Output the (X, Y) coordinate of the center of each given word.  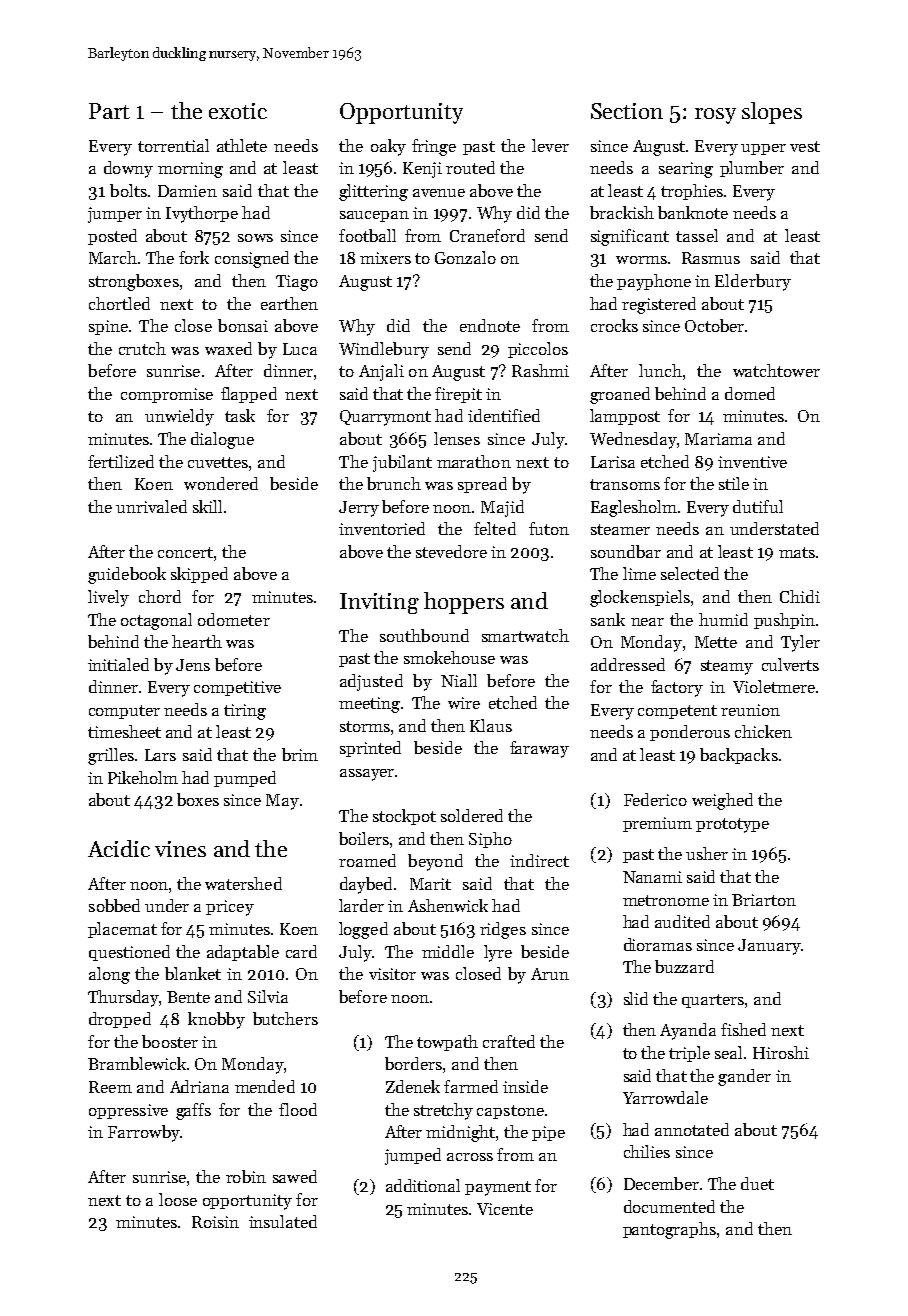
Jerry (359, 509)
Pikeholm (143, 777)
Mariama (718, 439)
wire (464, 703)
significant (630, 237)
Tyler (800, 643)
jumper (115, 215)
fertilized (121, 461)
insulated (283, 1221)
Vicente (505, 1209)
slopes (772, 113)
